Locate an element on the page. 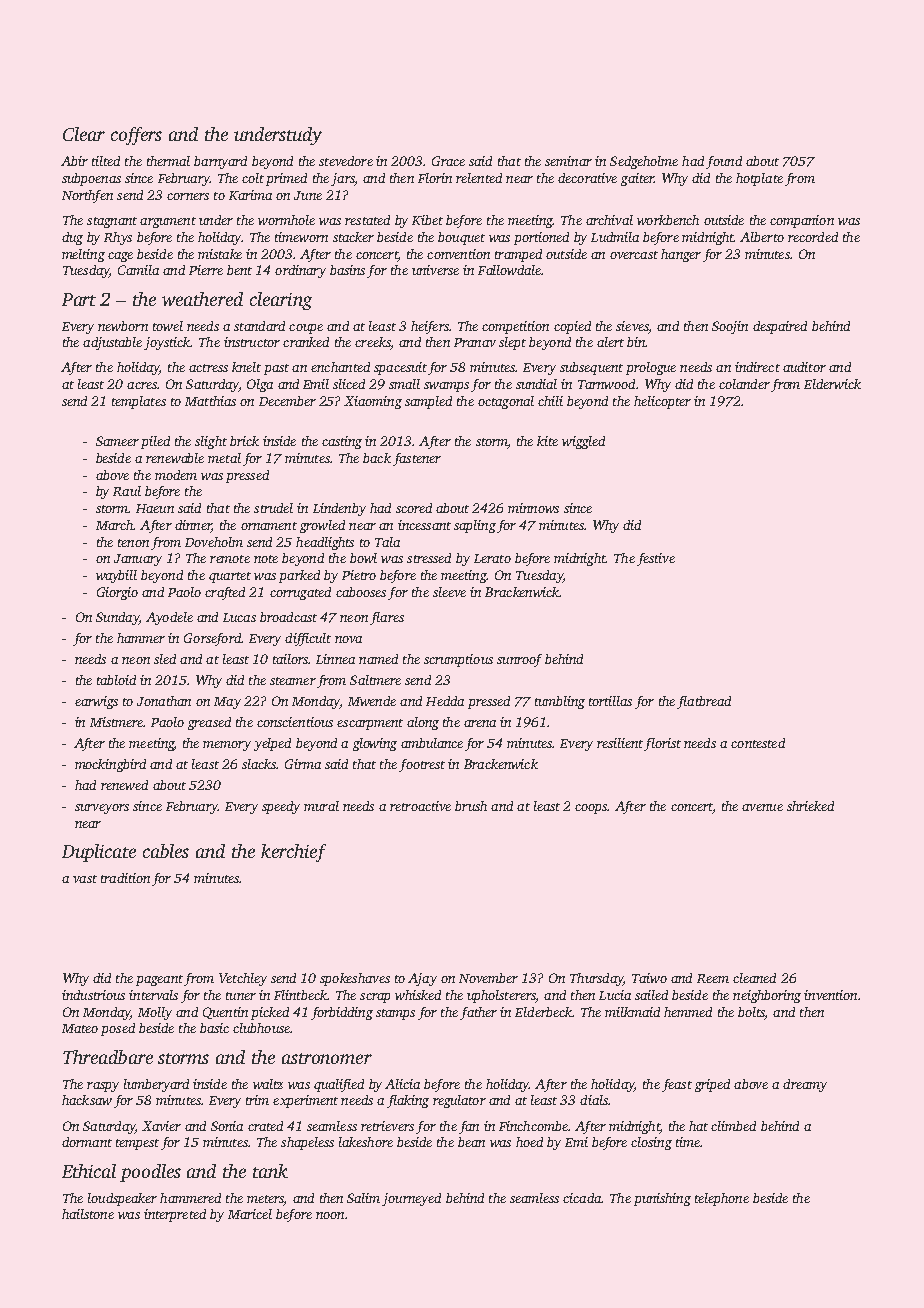 Image resolution: width=924 pixels, height=1308 pixels. surveyors is located at coordinates (102, 809).
